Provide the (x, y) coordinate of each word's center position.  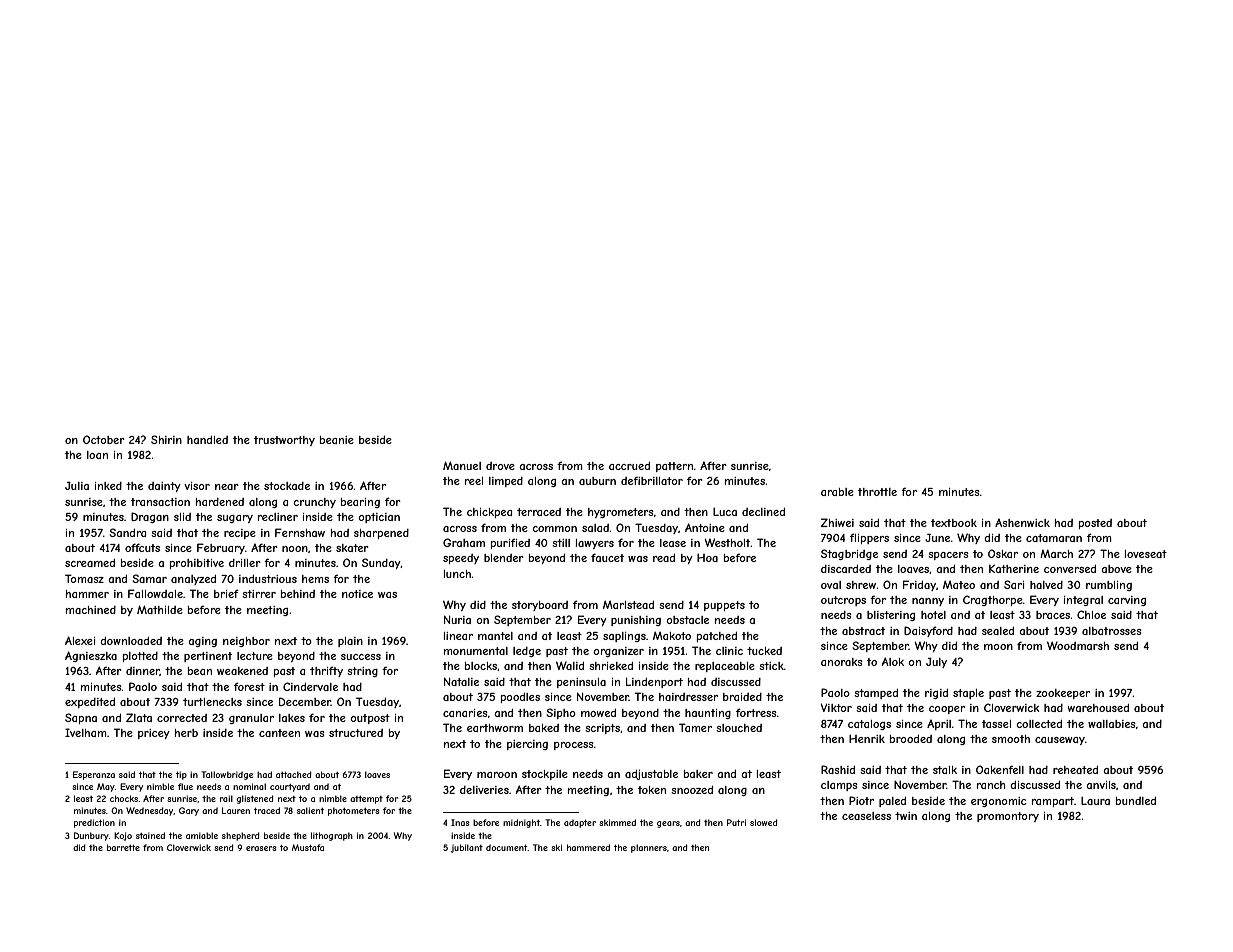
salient (310, 810)
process (574, 746)
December (305, 701)
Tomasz (84, 578)
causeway (1060, 741)
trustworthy (284, 441)
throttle (877, 492)
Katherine (1014, 569)
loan (97, 455)
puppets (724, 606)
